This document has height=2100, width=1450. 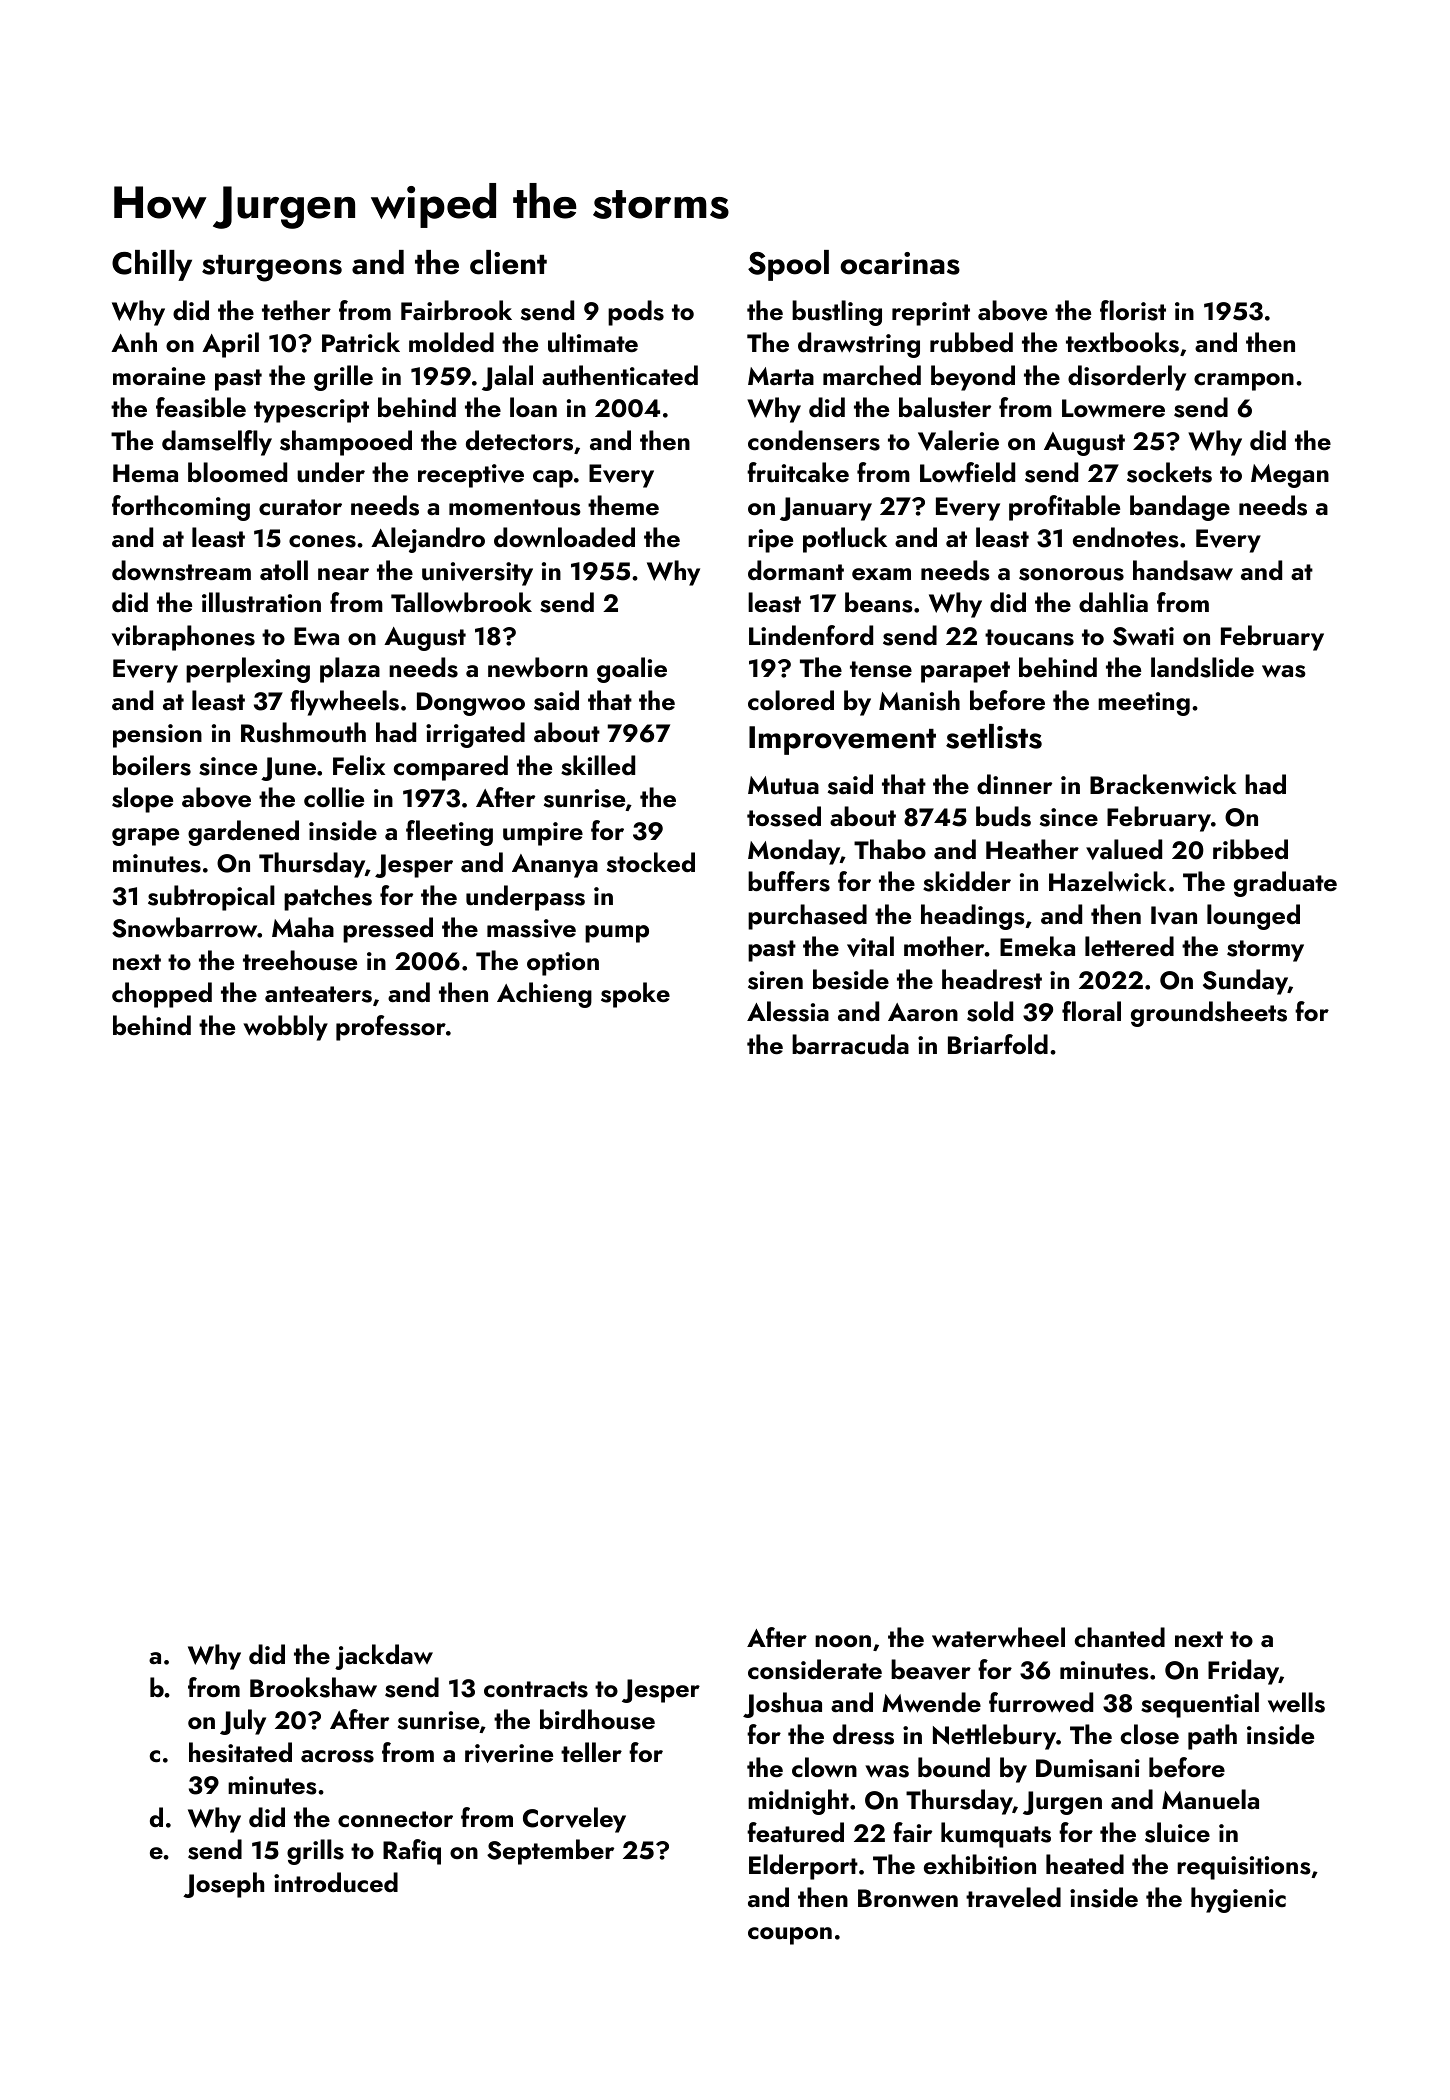 What do you see at coordinates (850, 1044) in the document?
I see `barracuda` at bounding box center [850, 1044].
